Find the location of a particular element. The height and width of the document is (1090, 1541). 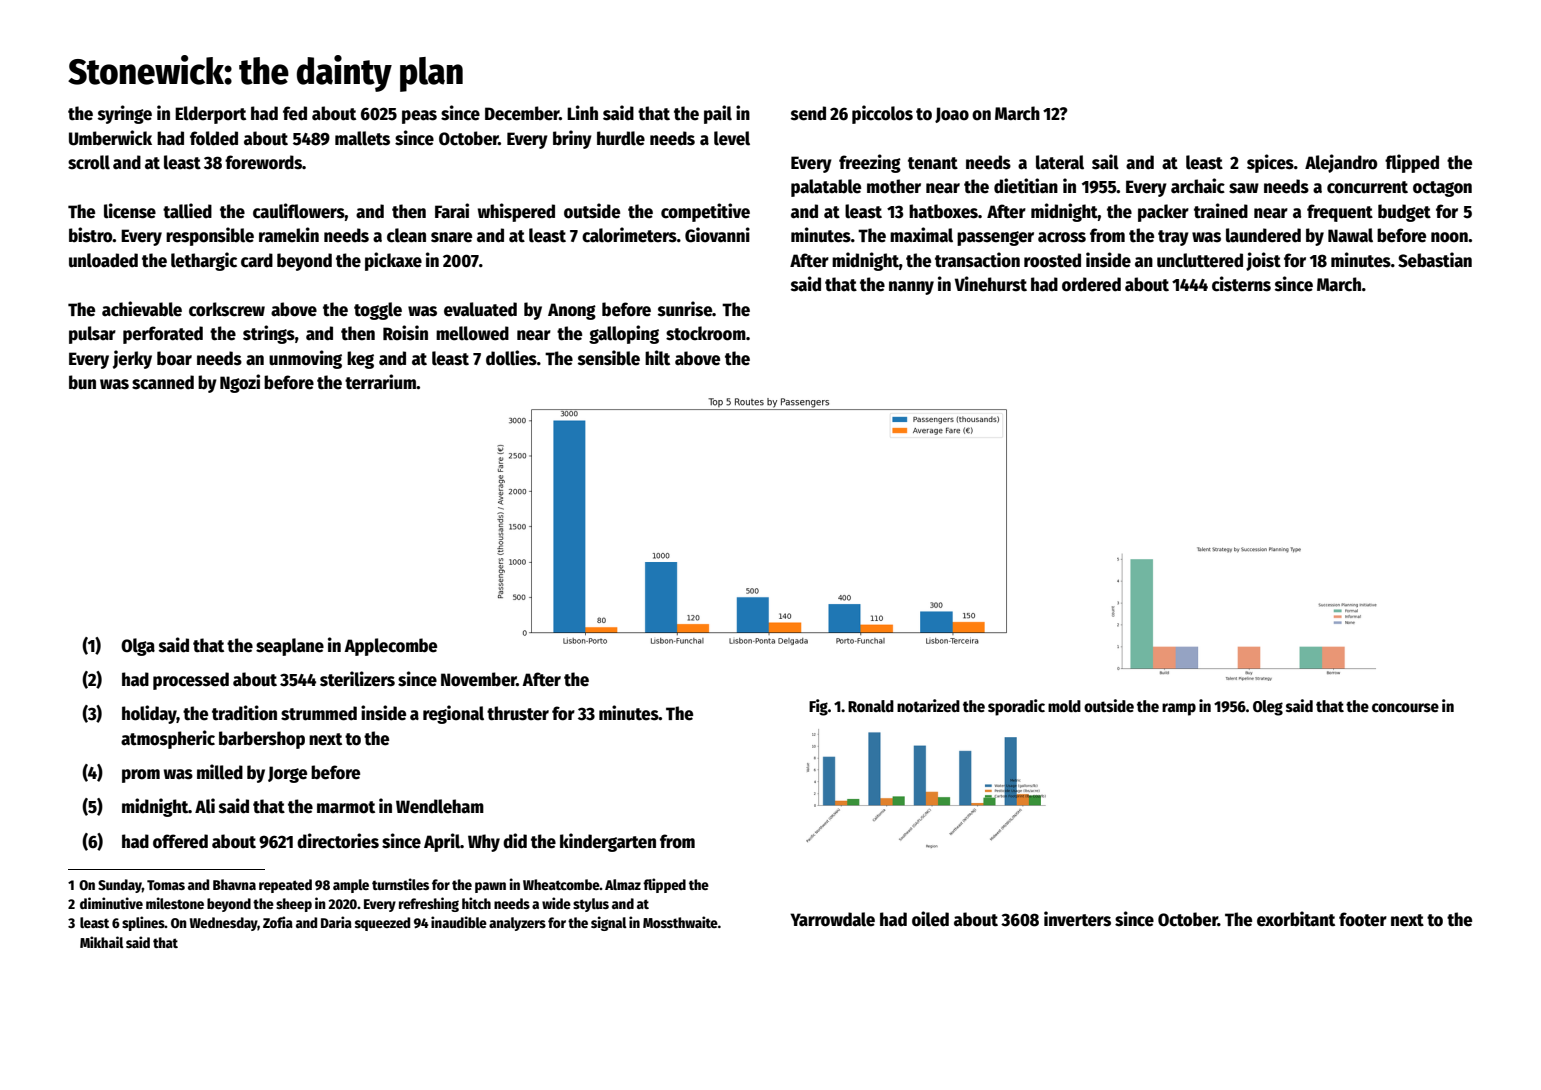

did is located at coordinates (515, 841).
